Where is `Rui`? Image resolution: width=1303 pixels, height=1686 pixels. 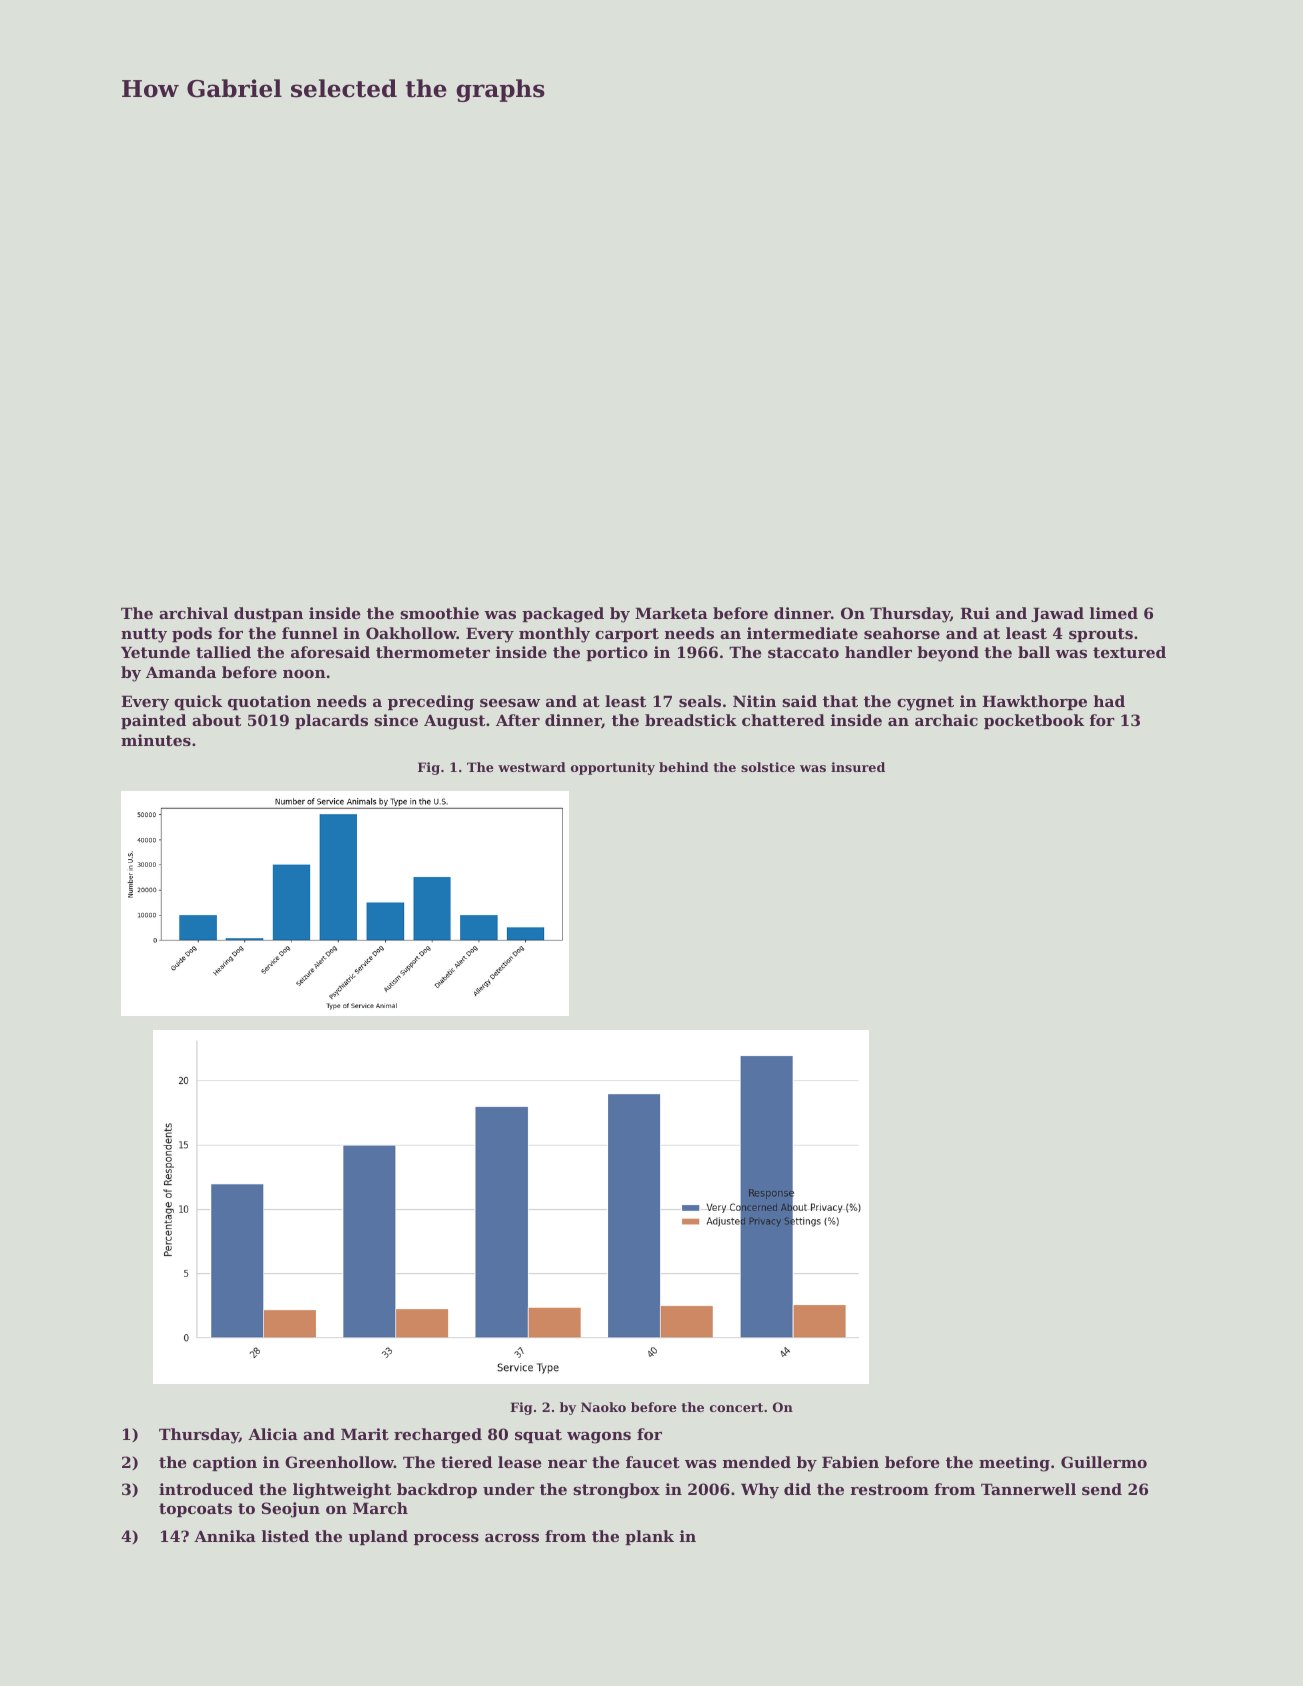
Rui is located at coordinates (975, 613).
